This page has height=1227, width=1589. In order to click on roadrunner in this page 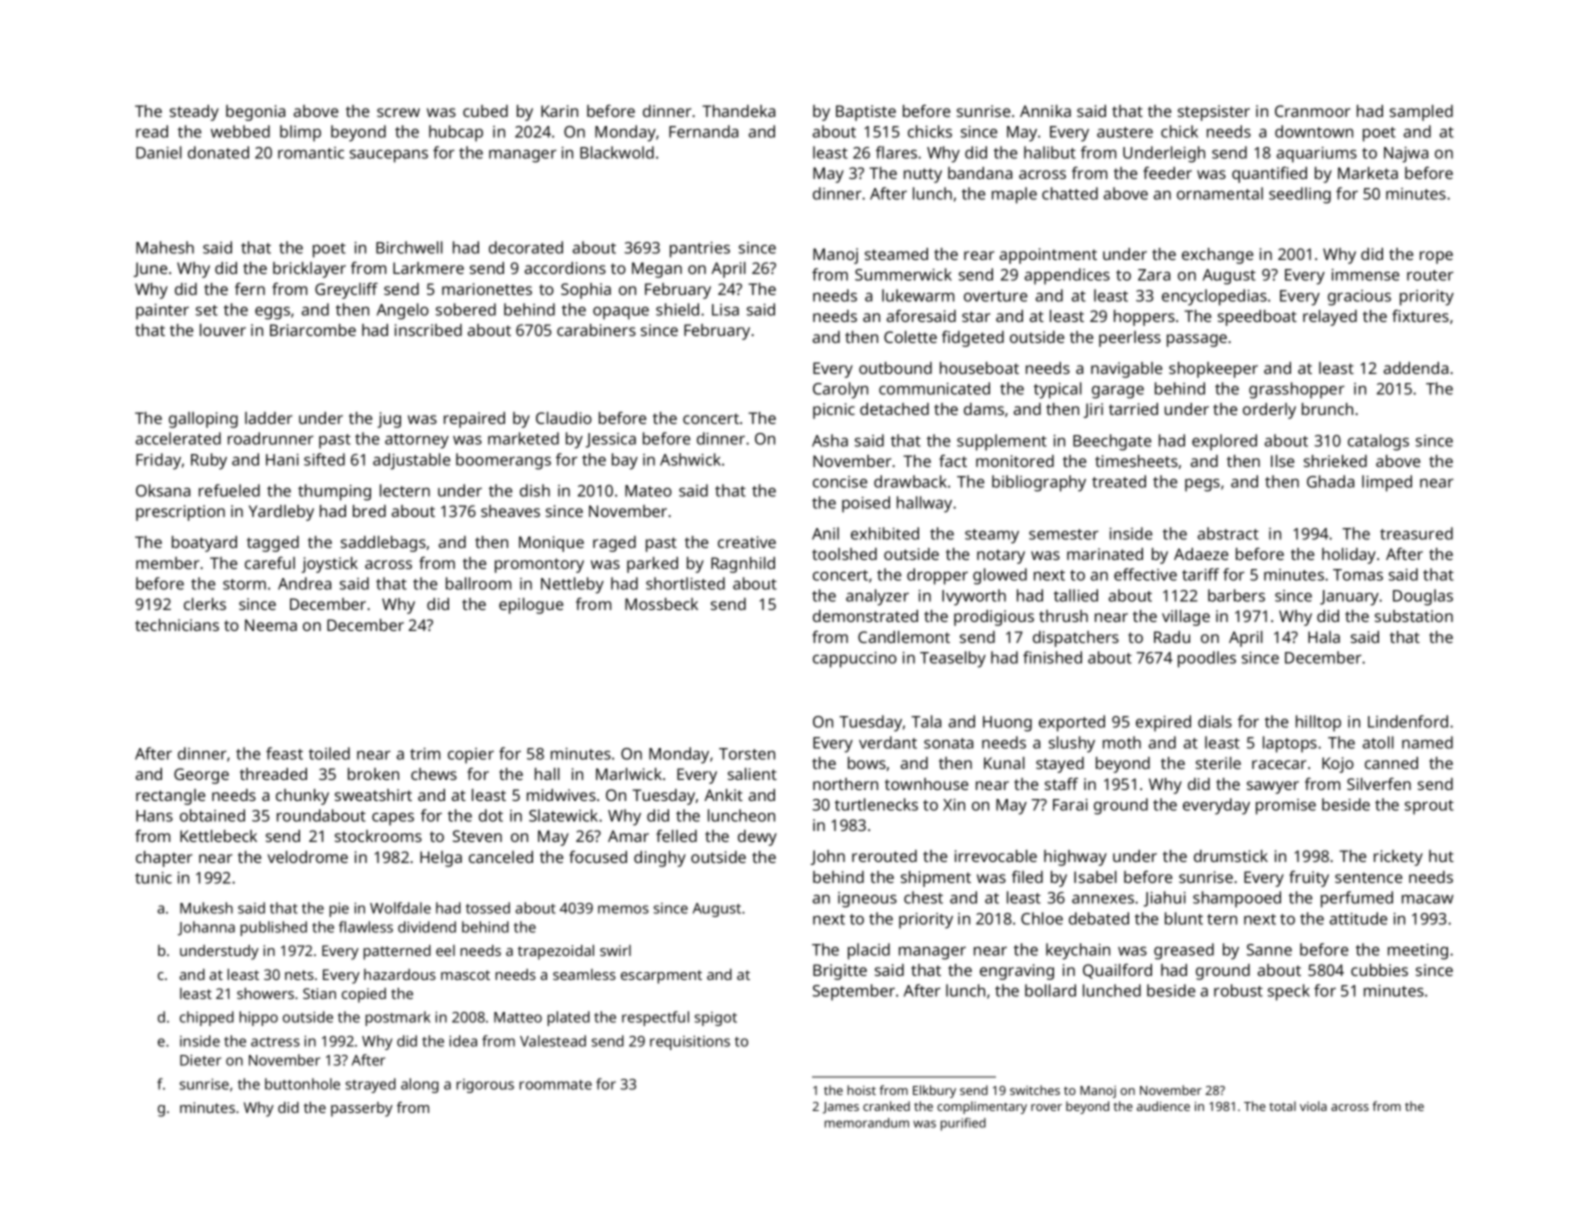, I will do `click(271, 438)`.
